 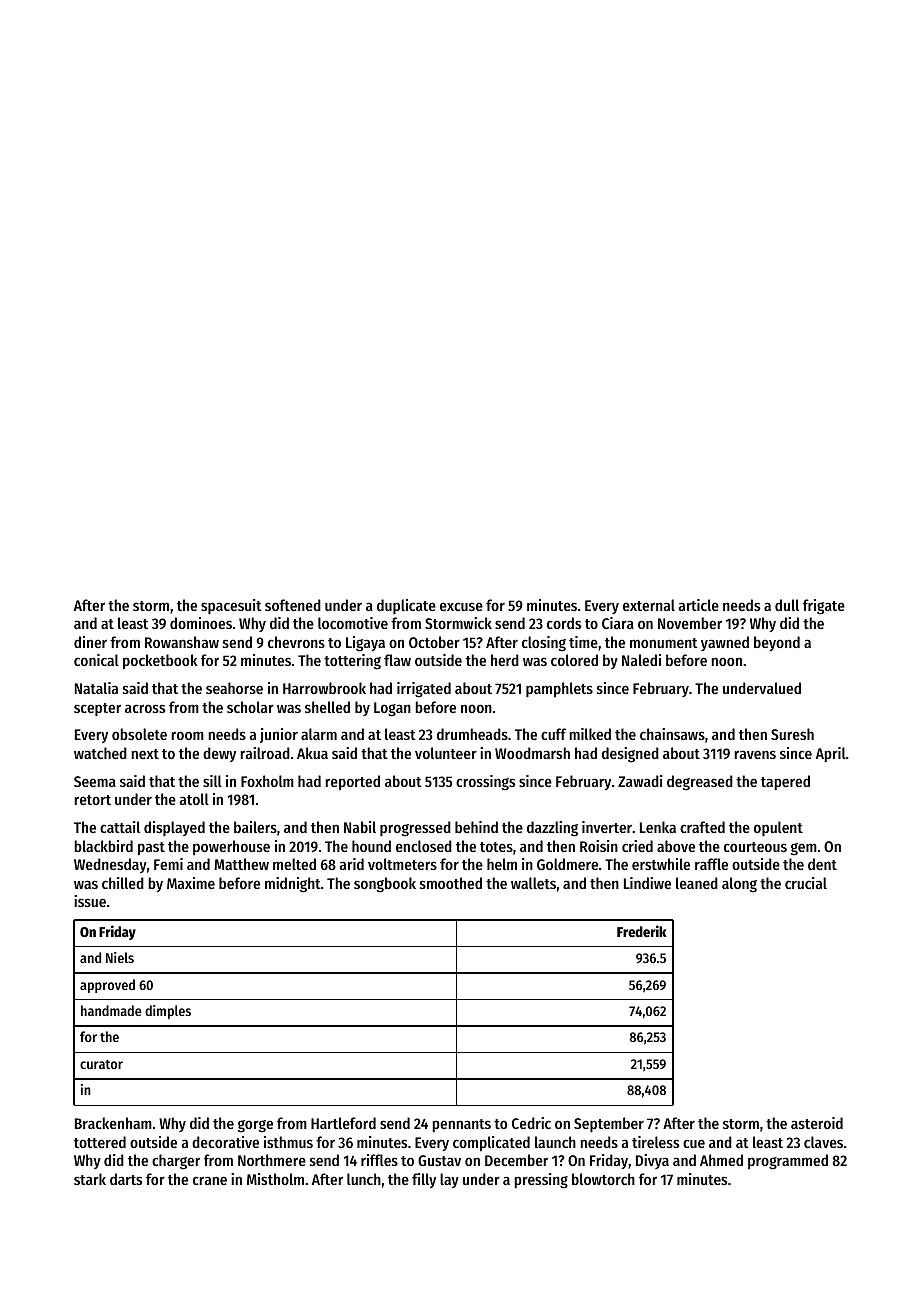 What do you see at coordinates (641, 931) in the screenshot?
I see `Frederik` at bounding box center [641, 931].
